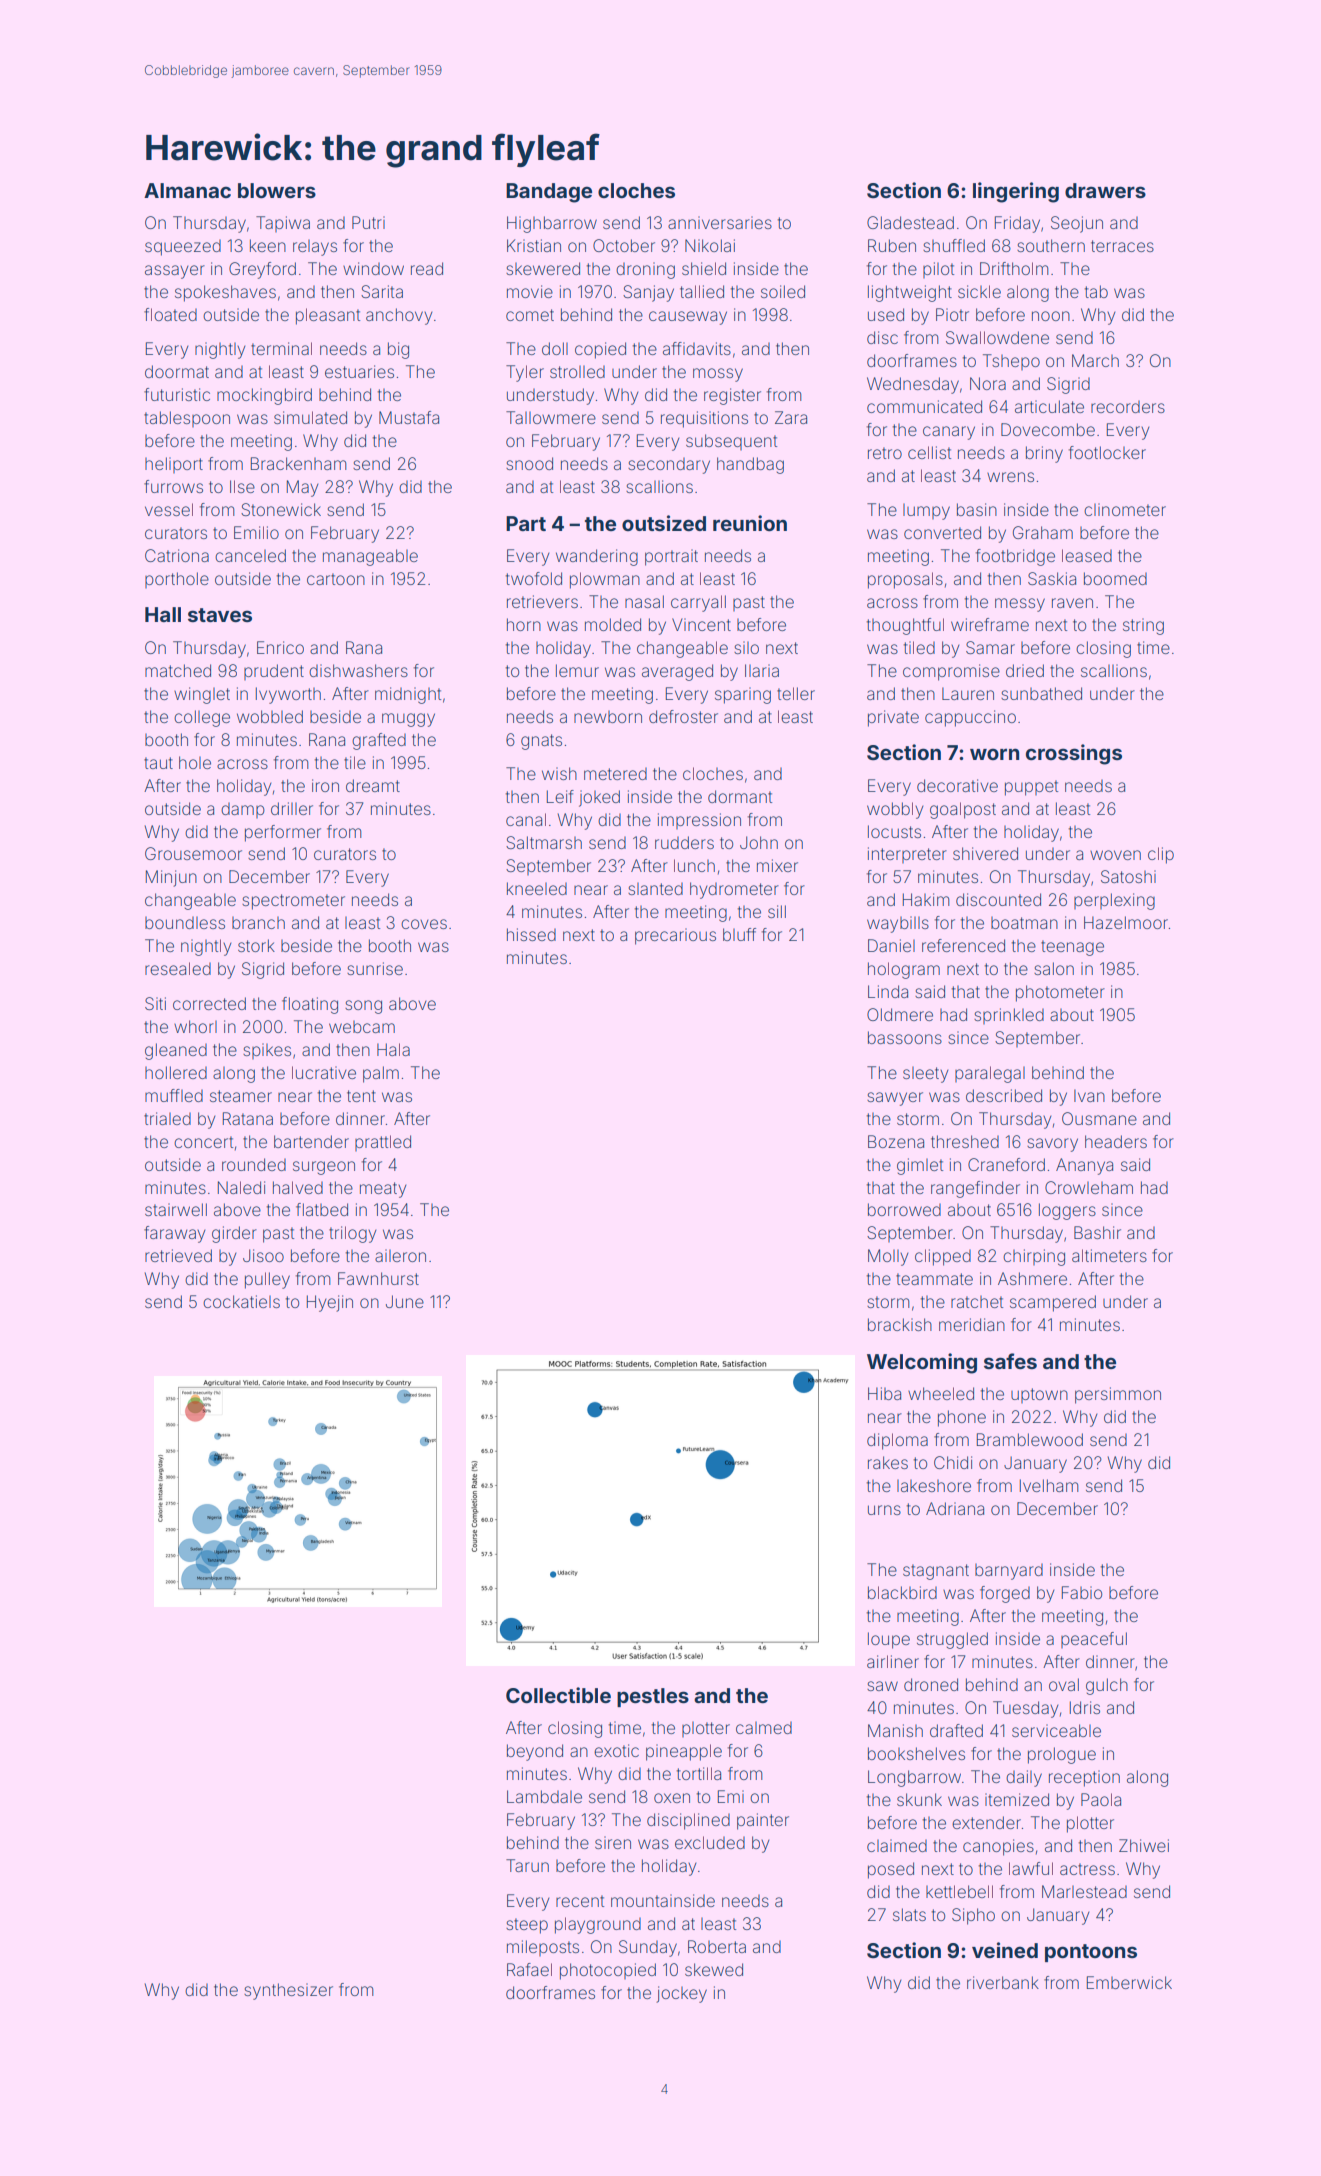 The height and width of the screenshot is (2176, 1321). Describe the element at coordinates (325, 785) in the screenshot. I see `iron` at that location.
